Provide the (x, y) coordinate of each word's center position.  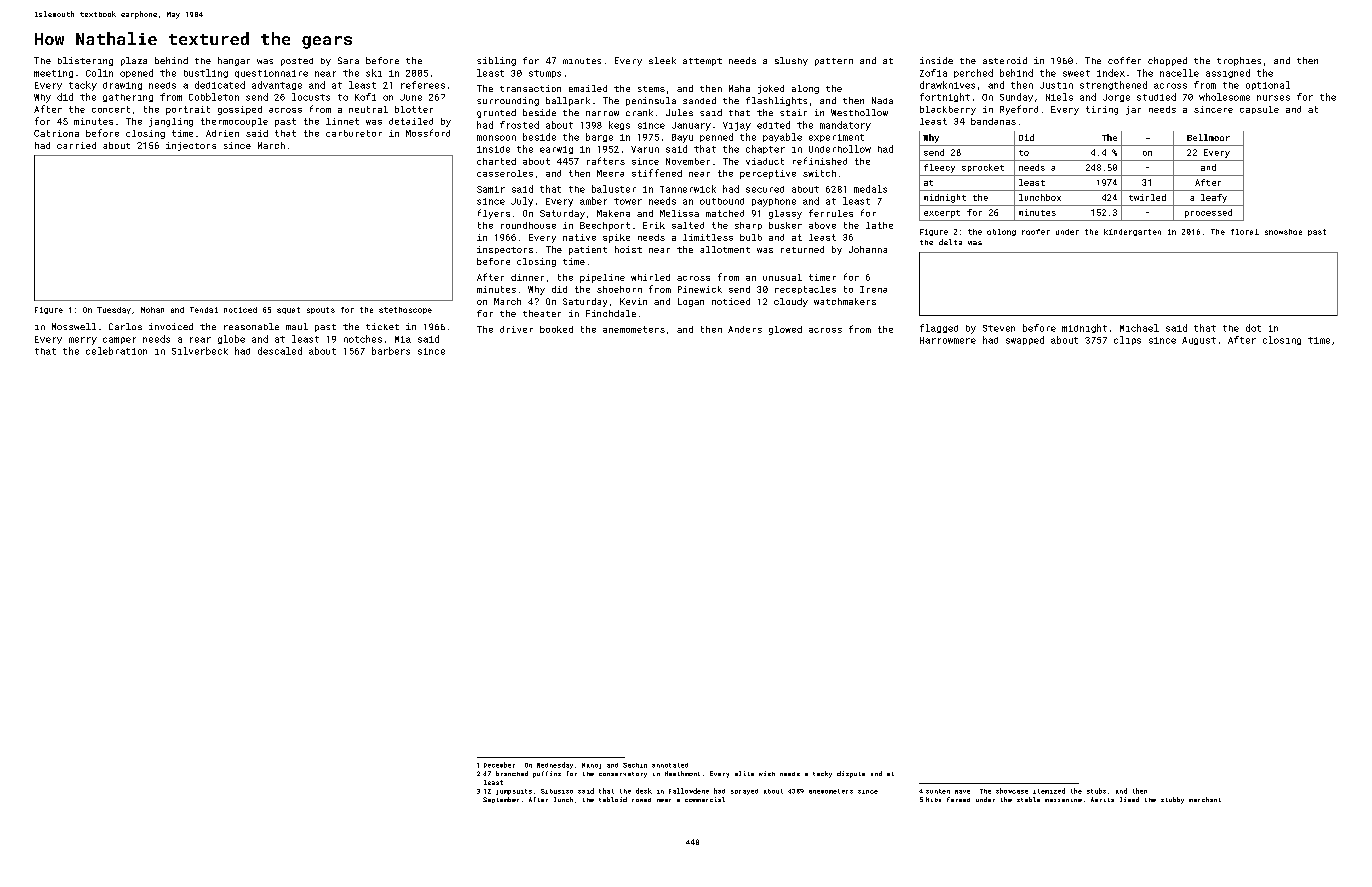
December (499, 765)
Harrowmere (948, 340)
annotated (670, 765)
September (501, 800)
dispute (851, 774)
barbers (391, 351)
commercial (705, 799)
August (1199, 341)
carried (76, 145)
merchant (1205, 799)
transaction (530, 88)
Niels (1059, 97)
